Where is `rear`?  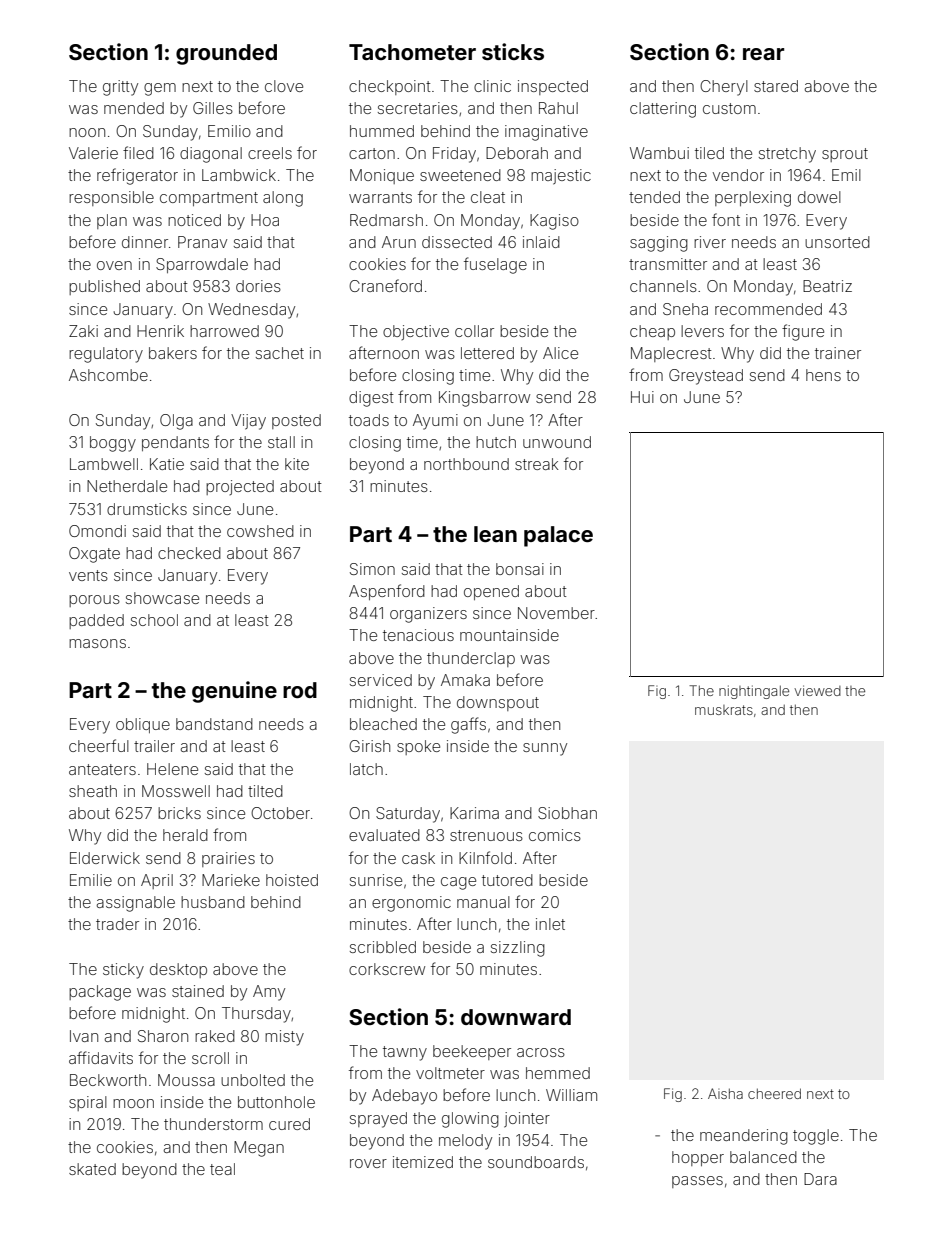 rear is located at coordinates (763, 54).
